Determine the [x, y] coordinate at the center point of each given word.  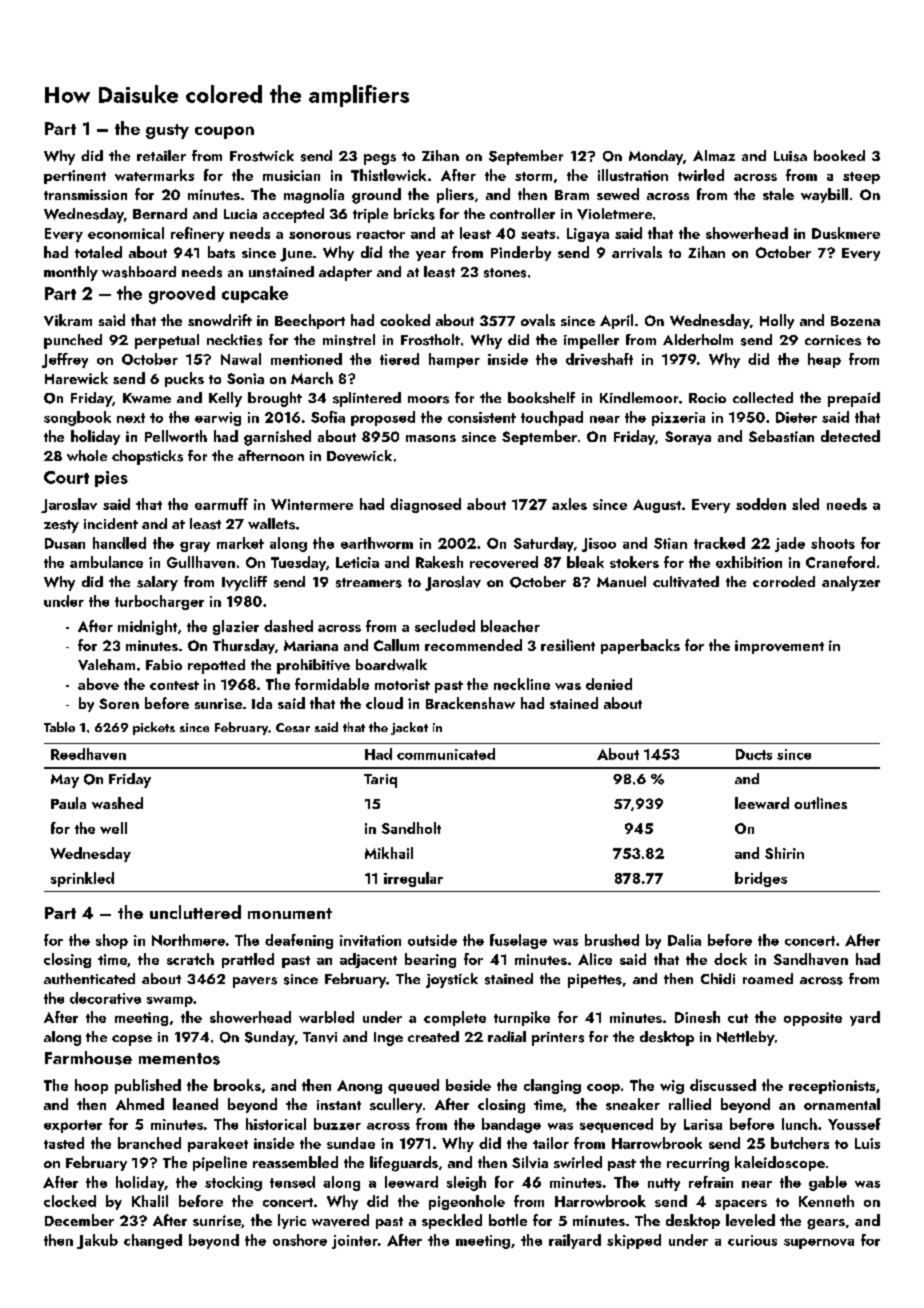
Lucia [240, 214]
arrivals [637, 252]
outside [432, 940]
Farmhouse [88, 1058]
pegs [380, 159]
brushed [612, 940]
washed [117, 803]
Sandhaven [811, 959]
